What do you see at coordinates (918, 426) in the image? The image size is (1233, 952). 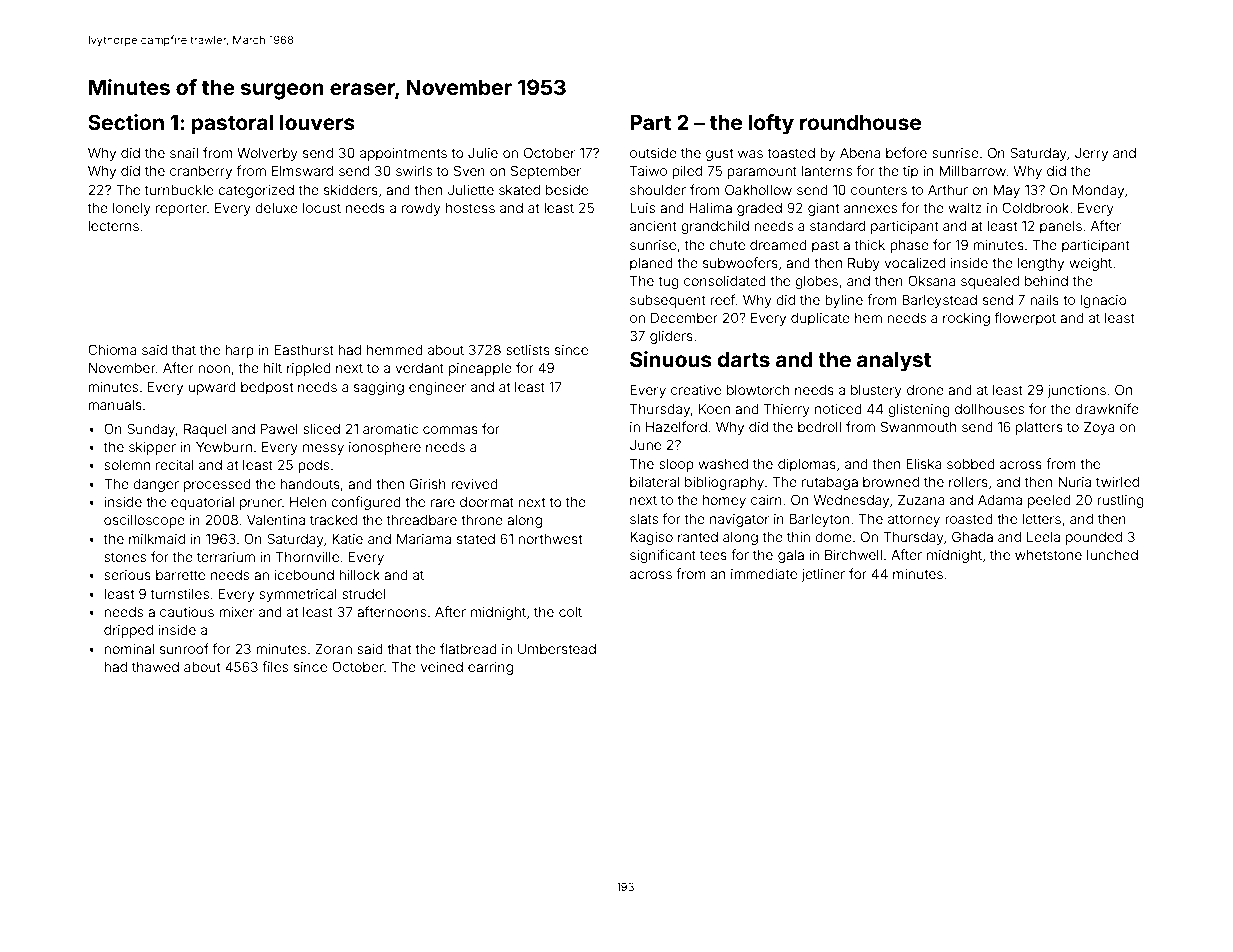 I see `Swanmouth` at bounding box center [918, 426].
